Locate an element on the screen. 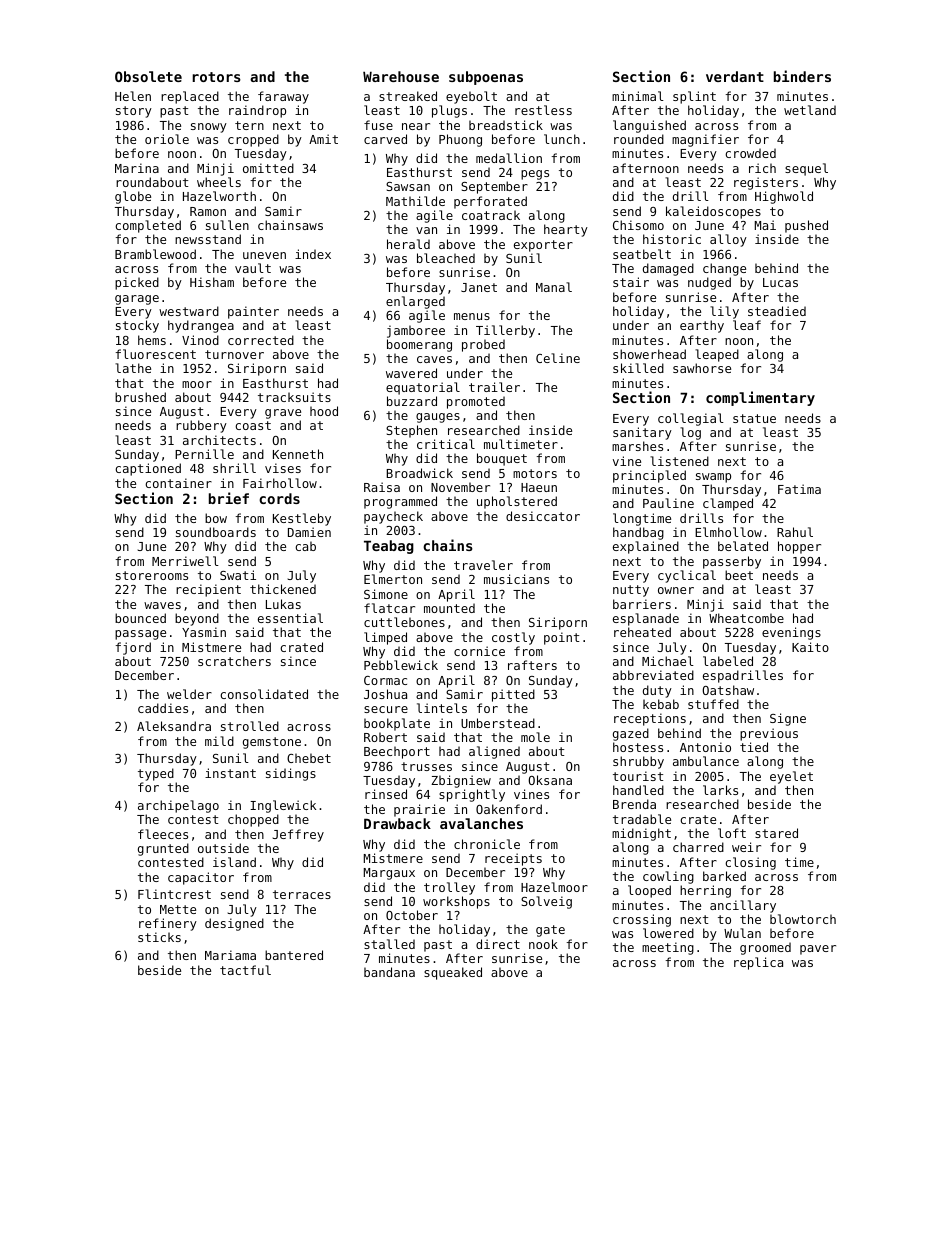 The height and width of the screenshot is (1233, 952). shrill is located at coordinates (234, 468).
